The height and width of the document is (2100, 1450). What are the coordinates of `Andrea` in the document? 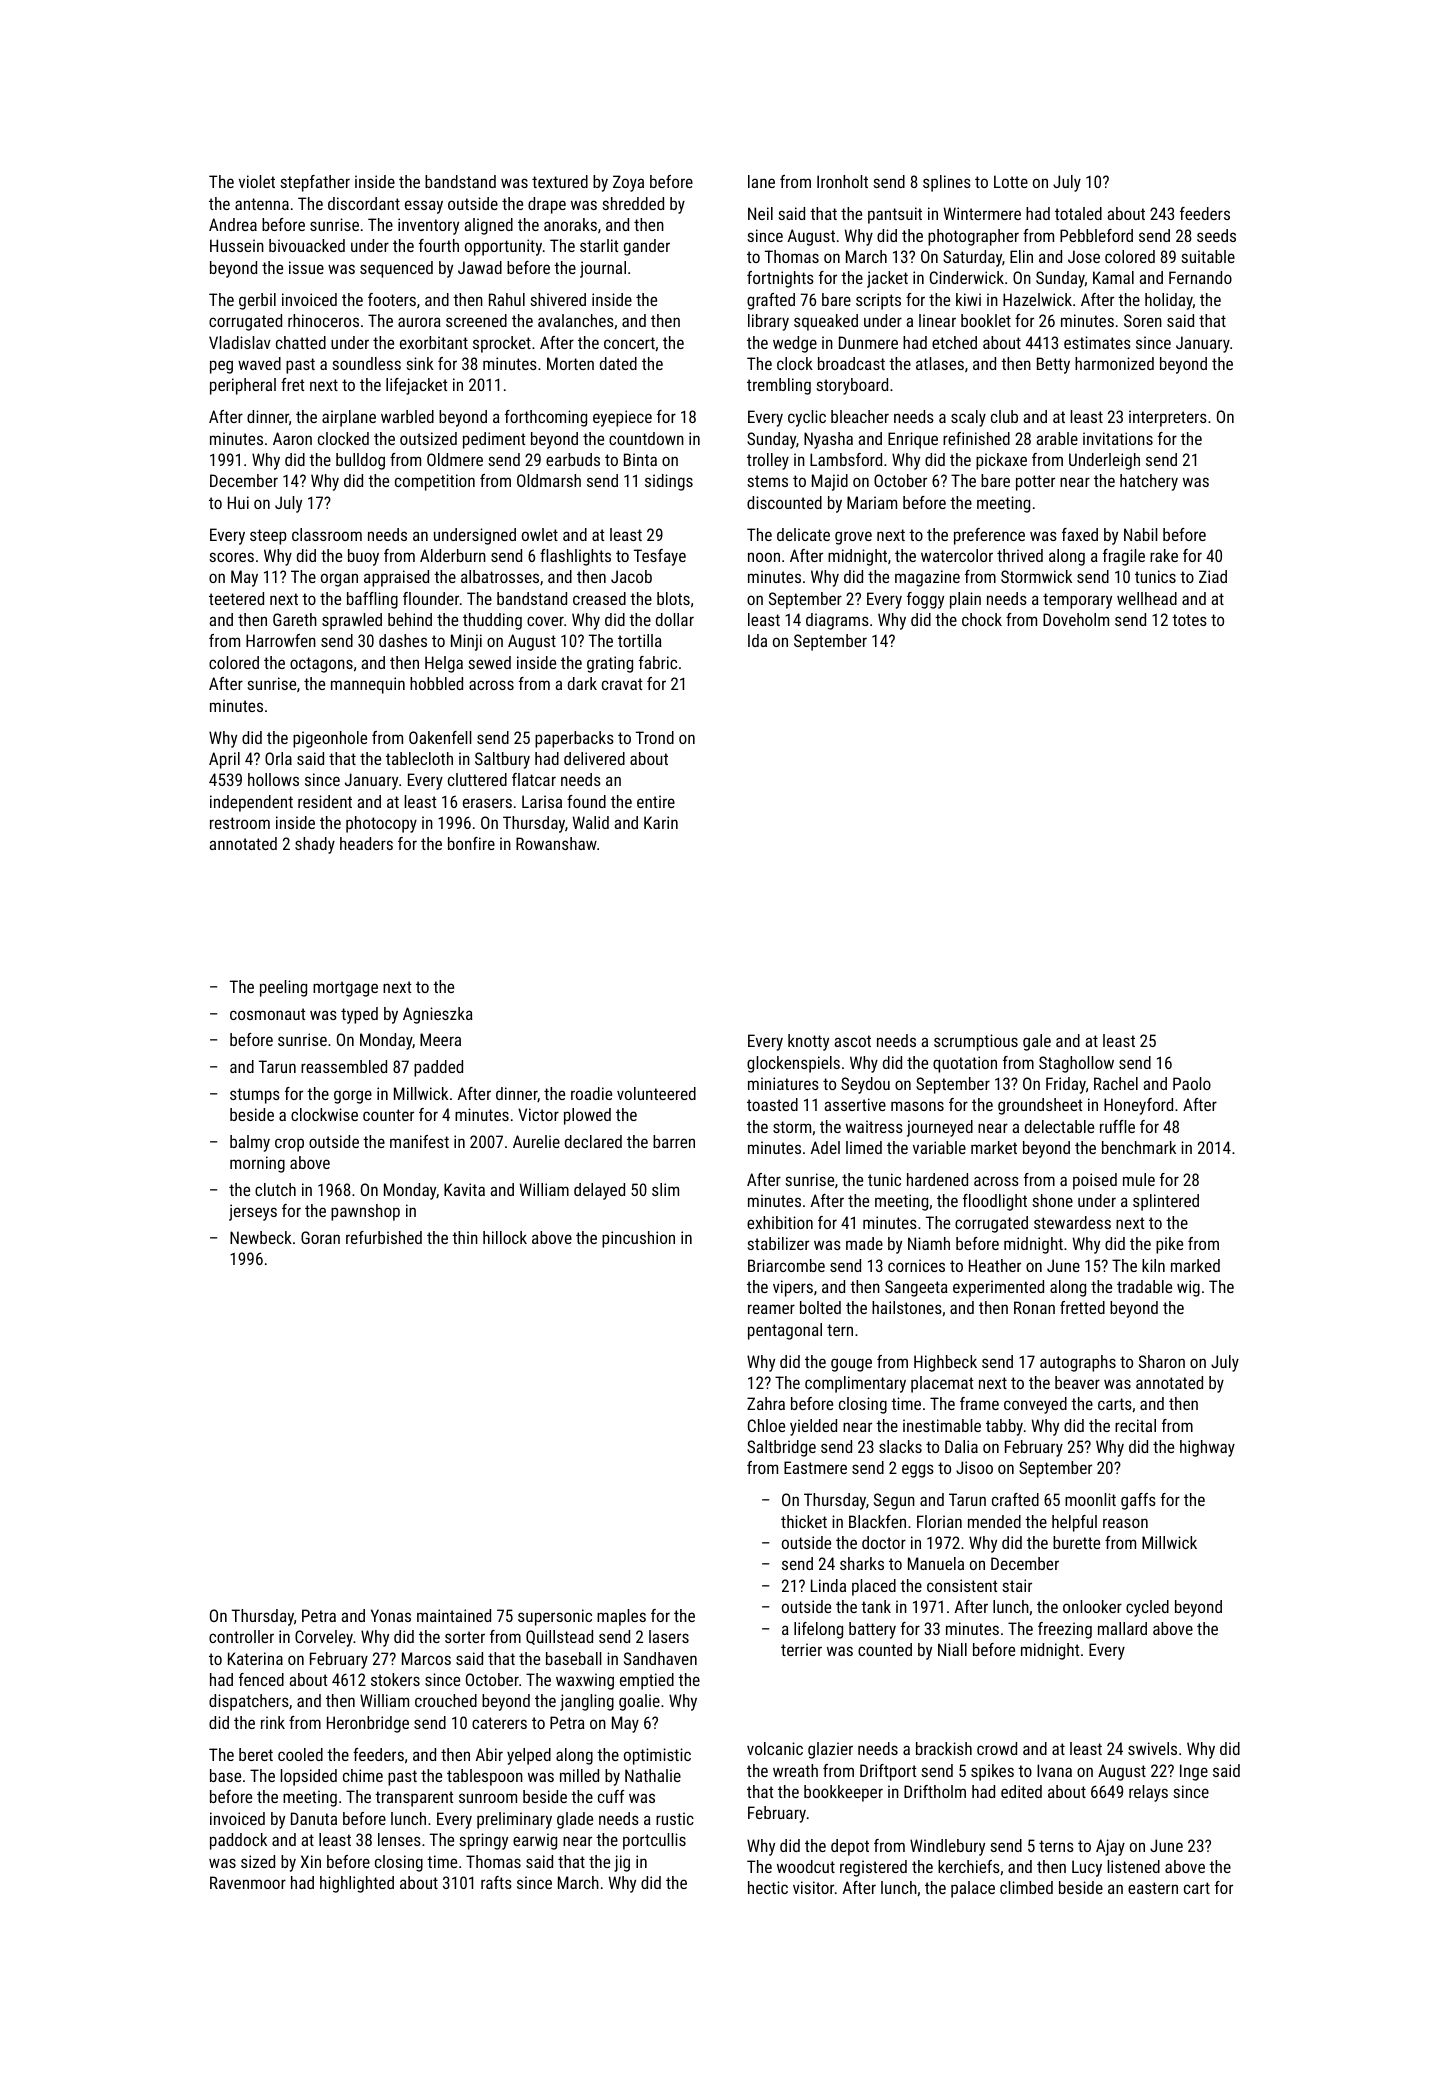 It's located at (233, 224).
